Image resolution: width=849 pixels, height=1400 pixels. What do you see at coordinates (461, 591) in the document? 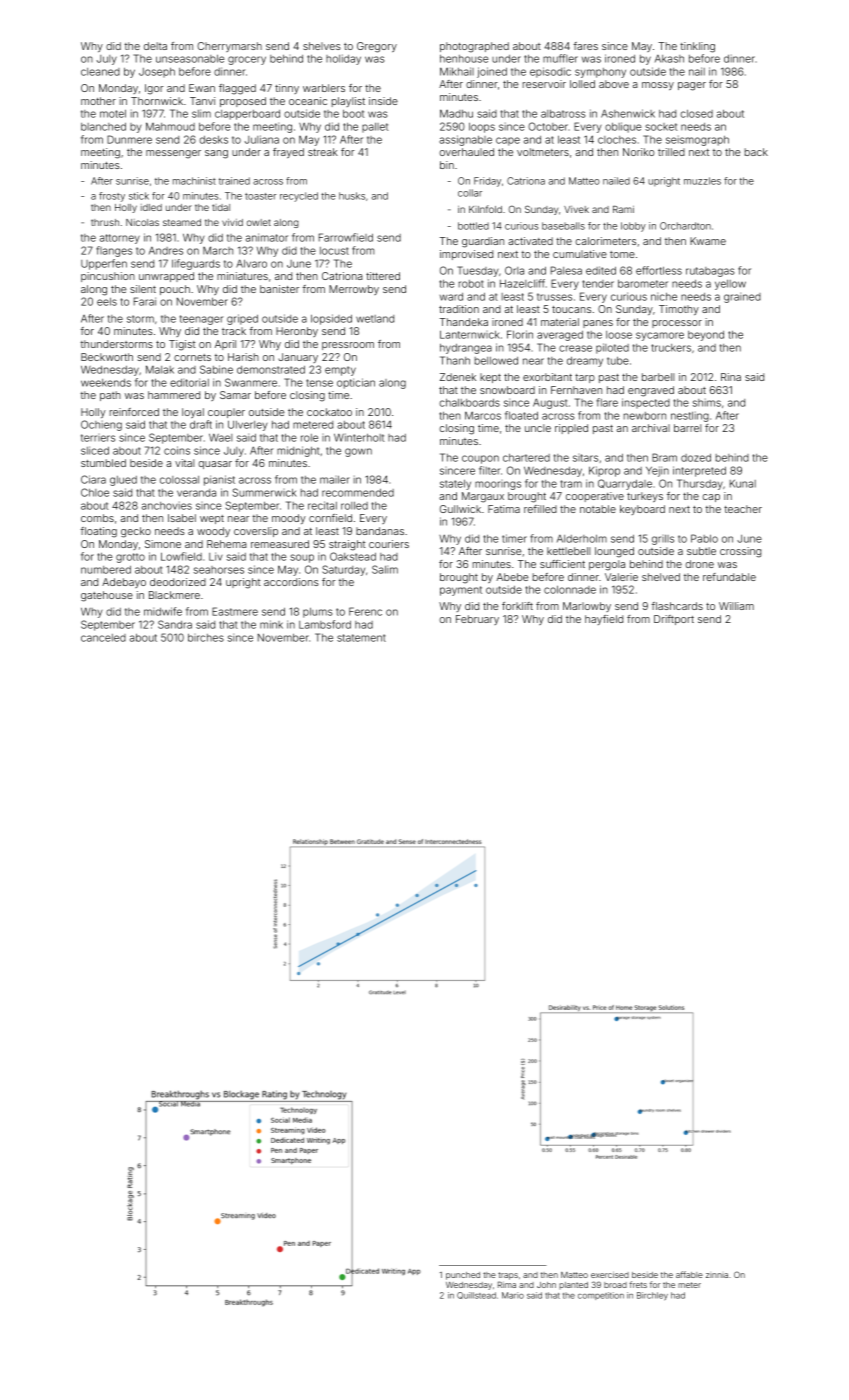
I see `payment` at bounding box center [461, 591].
